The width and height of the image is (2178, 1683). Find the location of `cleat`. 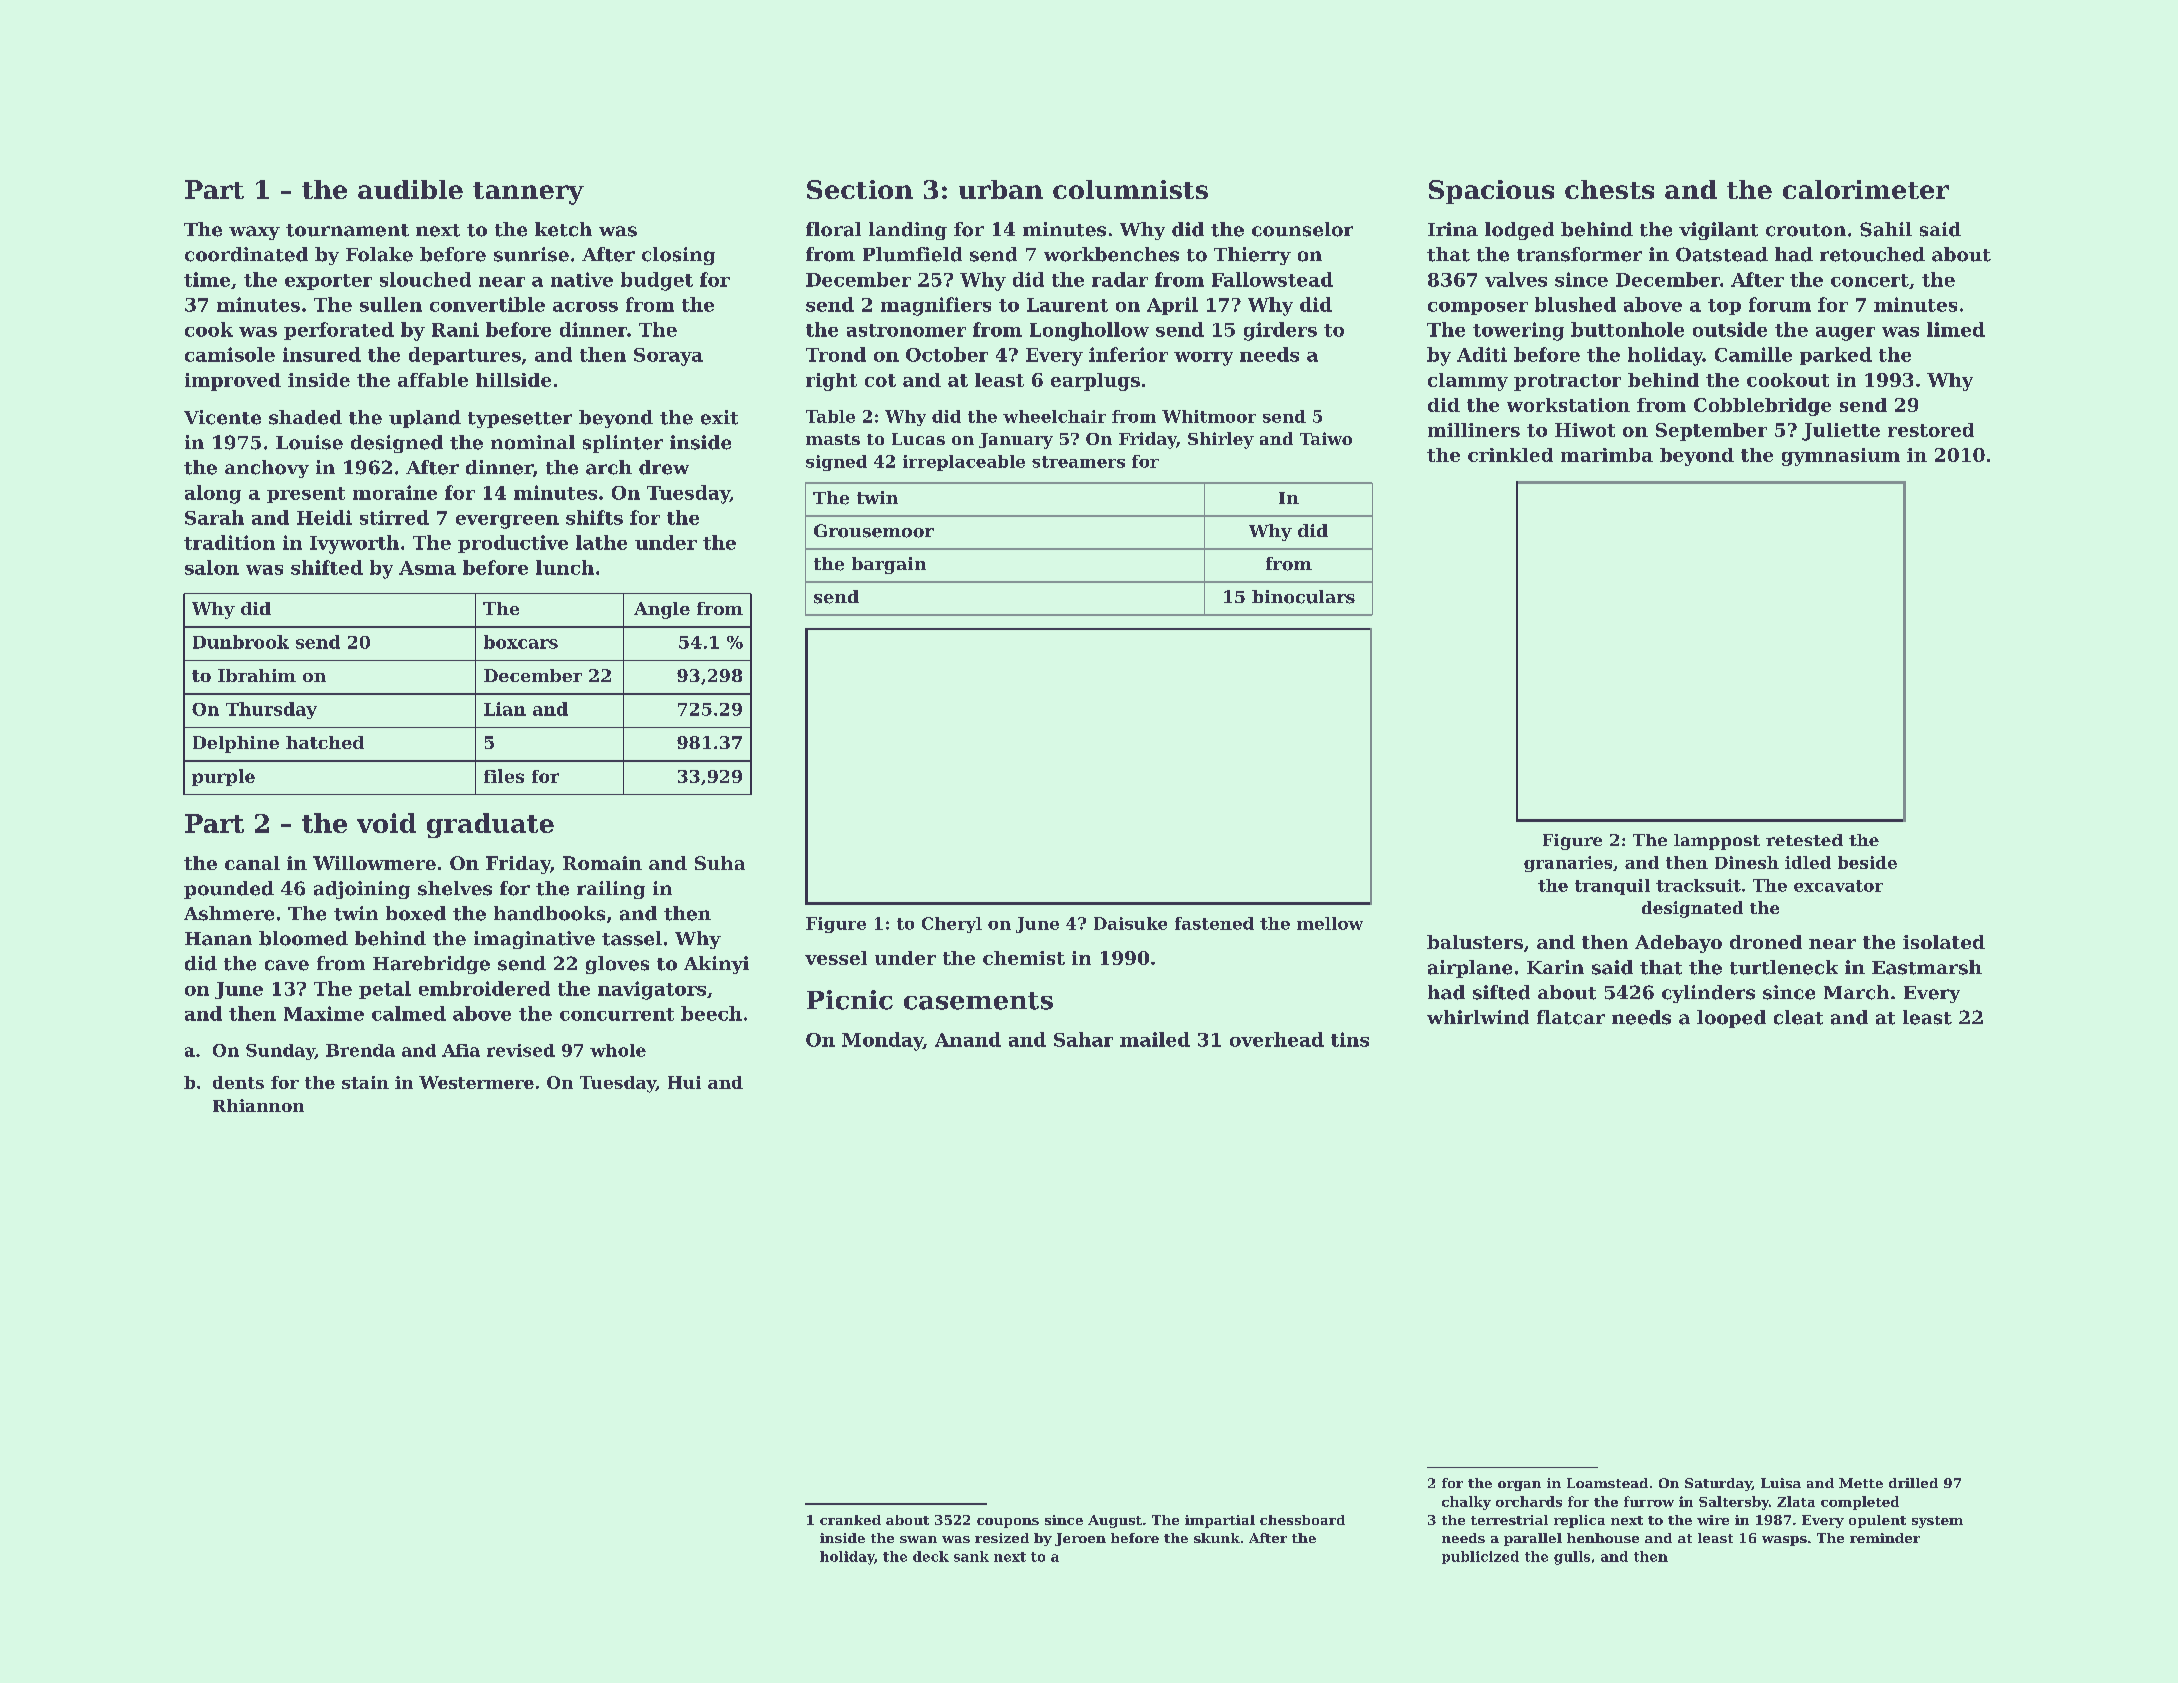

cleat is located at coordinates (1798, 1017).
